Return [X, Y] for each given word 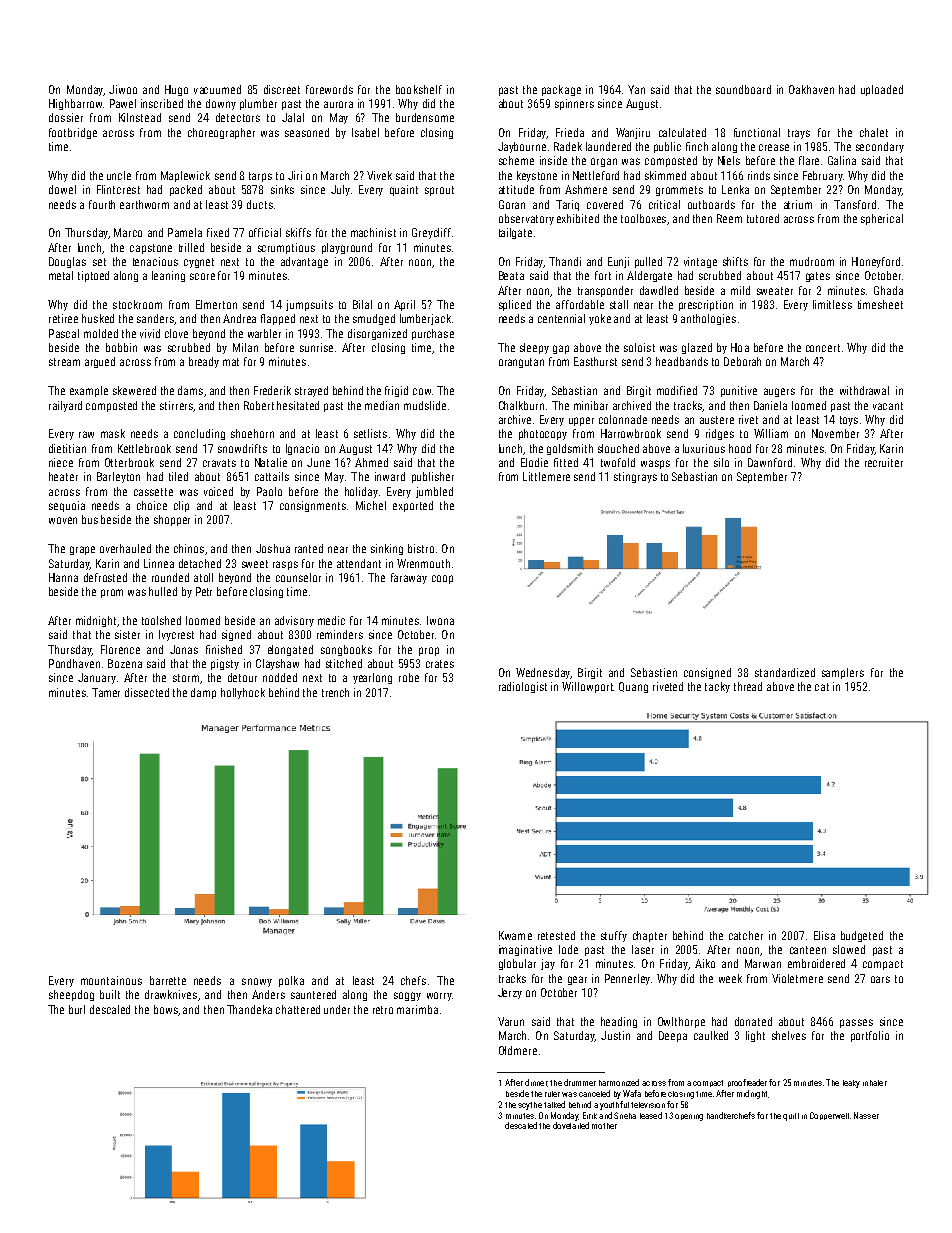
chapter [650, 936]
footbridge [73, 133]
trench [335, 692]
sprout [439, 191]
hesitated [298, 405]
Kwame [515, 935]
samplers [843, 673]
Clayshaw [277, 664]
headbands [682, 361]
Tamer [106, 692]
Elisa [824, 935]
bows [166, 1009]
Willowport [587, 687]
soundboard [743, 89]
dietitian [67, 448]
